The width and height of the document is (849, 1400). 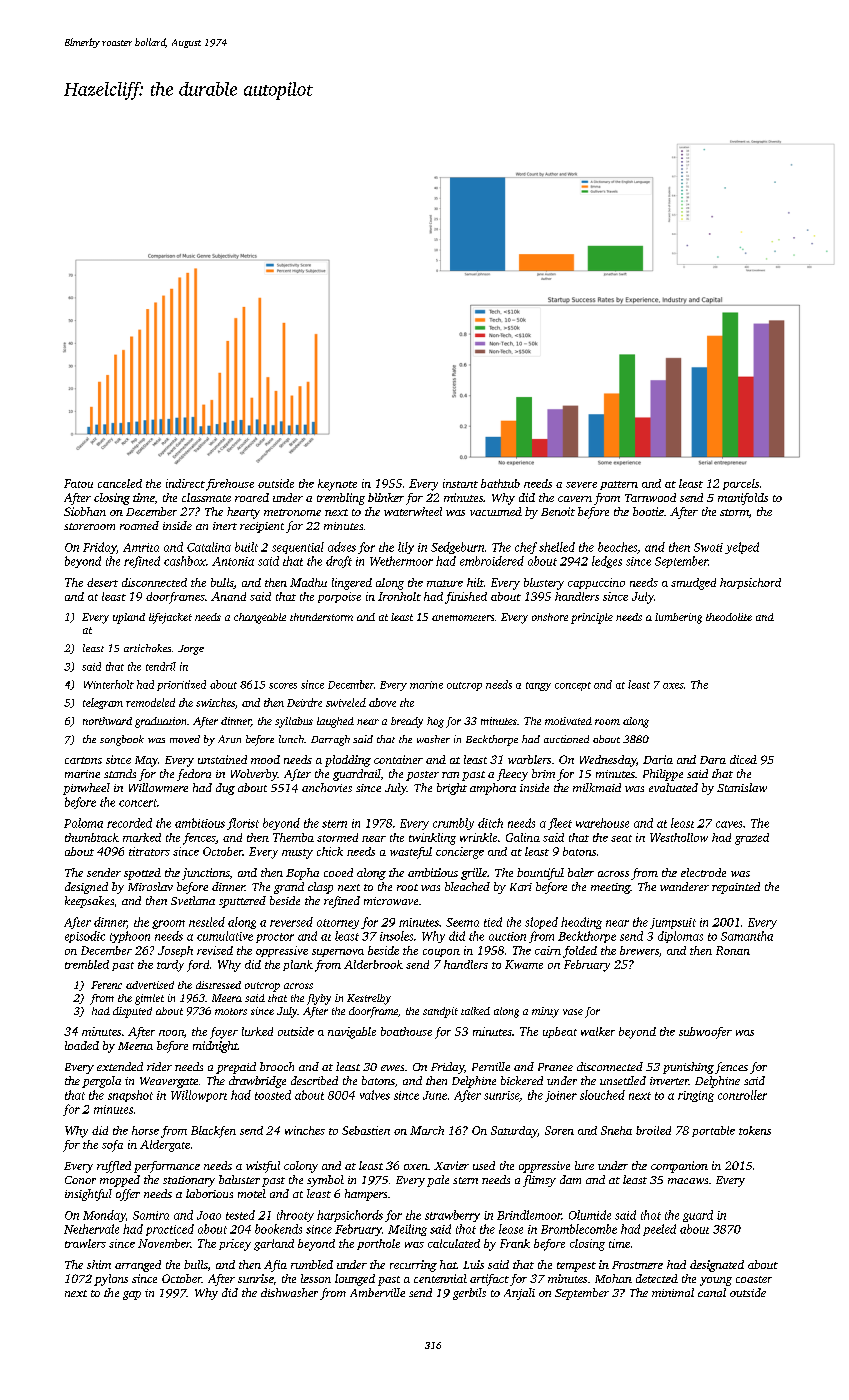 What do you see at coordinates (228, 596) in the document?
I see `Anand` at bounding box center [228, 596].
